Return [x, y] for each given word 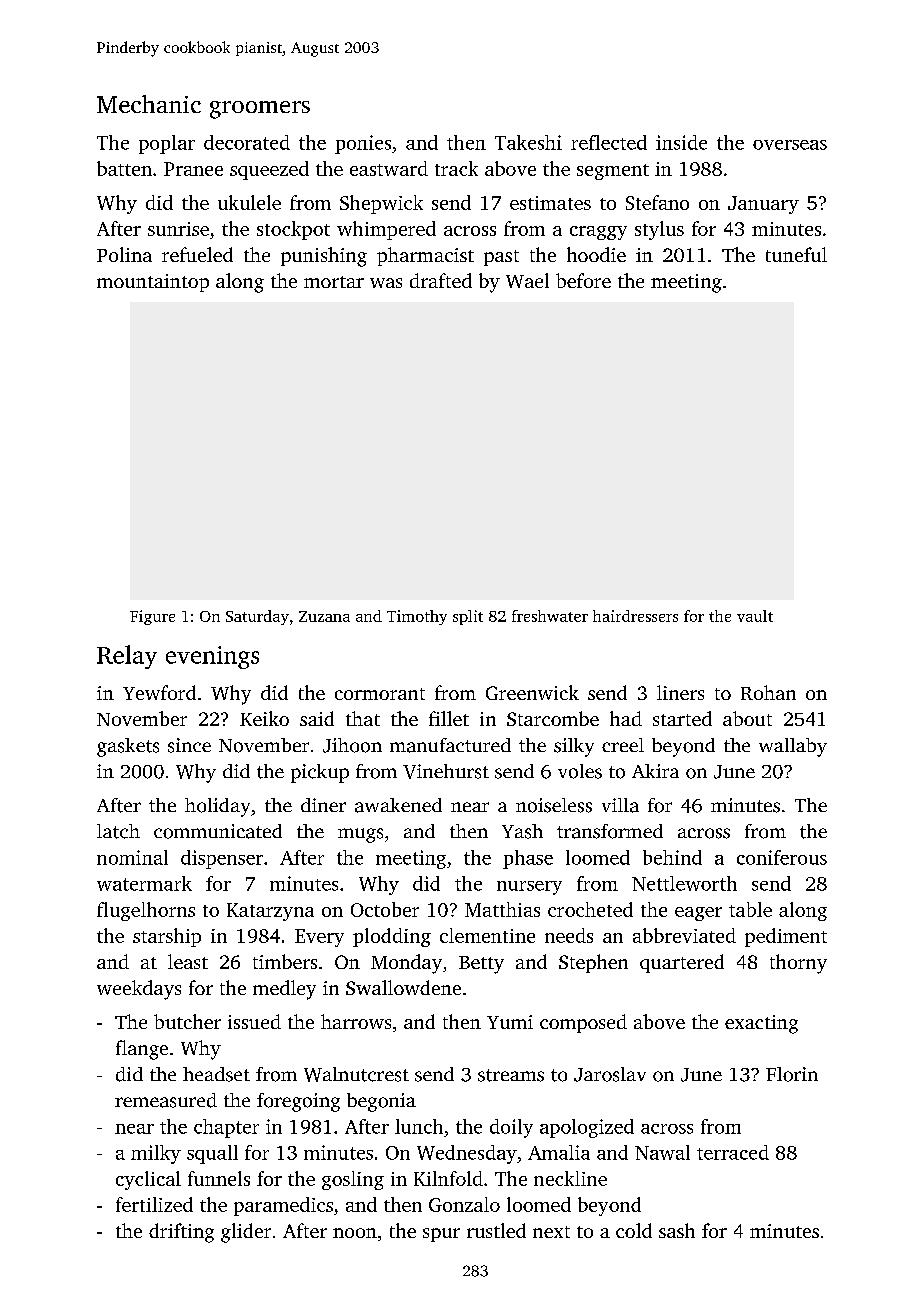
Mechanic [149, 104]
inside [681, 142]
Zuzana [324, 616]
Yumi [510, 1022]
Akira [655, 771]
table [750, 909]
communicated [218, 831]
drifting [181, 1233]
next [551, 1232]
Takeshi [528, 142]
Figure [152, 617]
